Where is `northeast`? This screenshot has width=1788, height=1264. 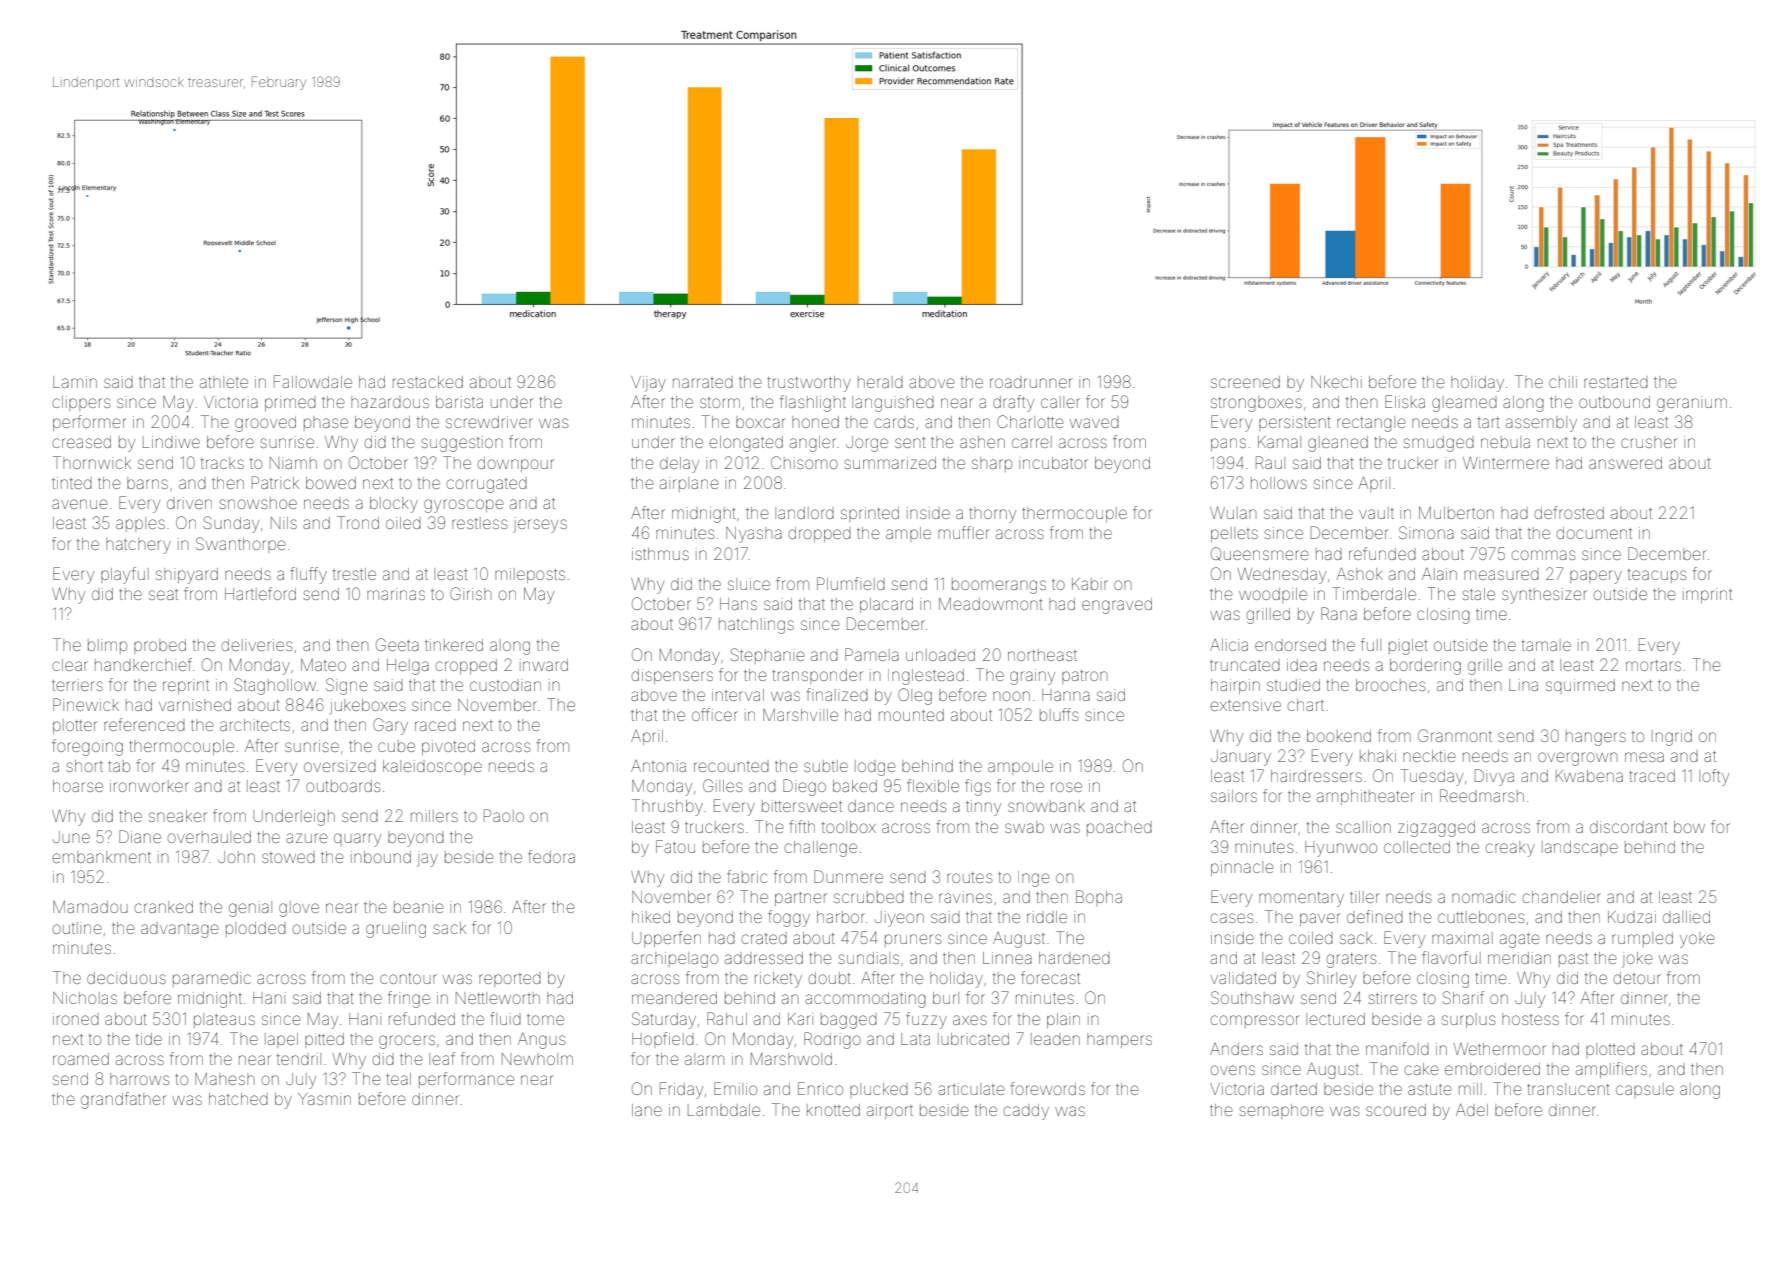 northeast is located at coordinates (1042, 655).
